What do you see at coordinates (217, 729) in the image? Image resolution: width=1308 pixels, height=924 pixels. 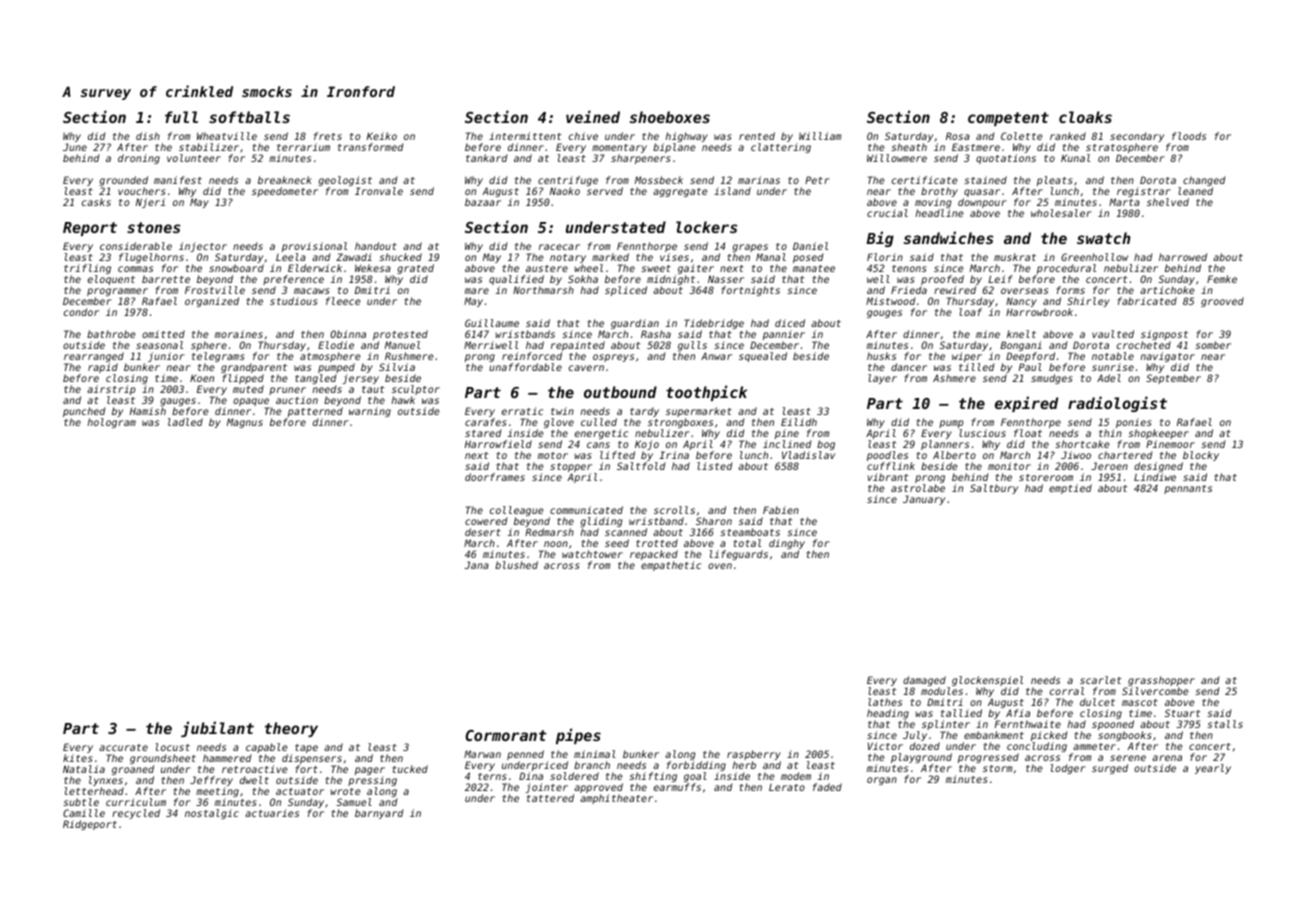 I see `jubilant` at bounding box center [217, 729].
